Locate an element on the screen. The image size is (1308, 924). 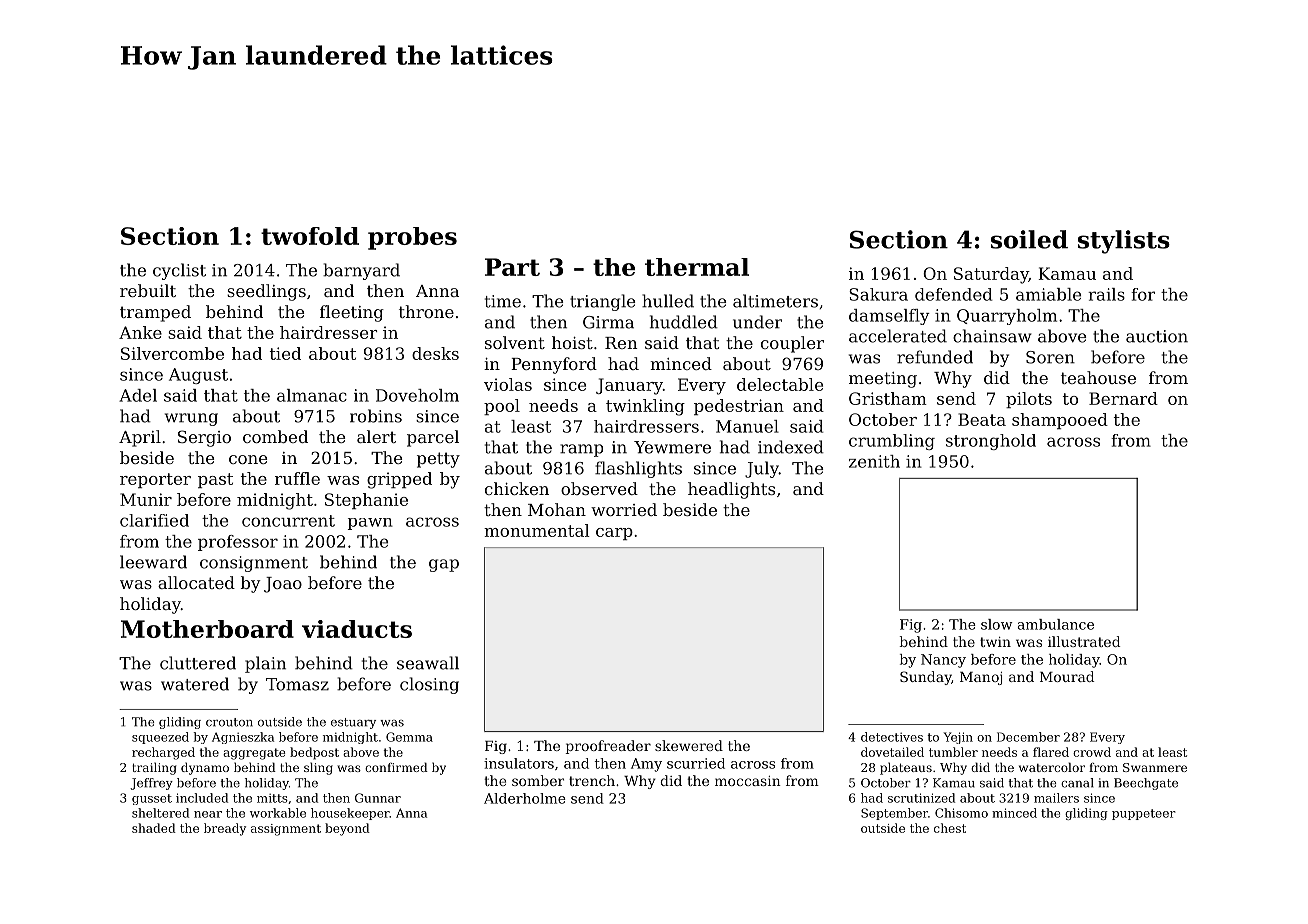
zenith is located at coordinates (874, 461).
